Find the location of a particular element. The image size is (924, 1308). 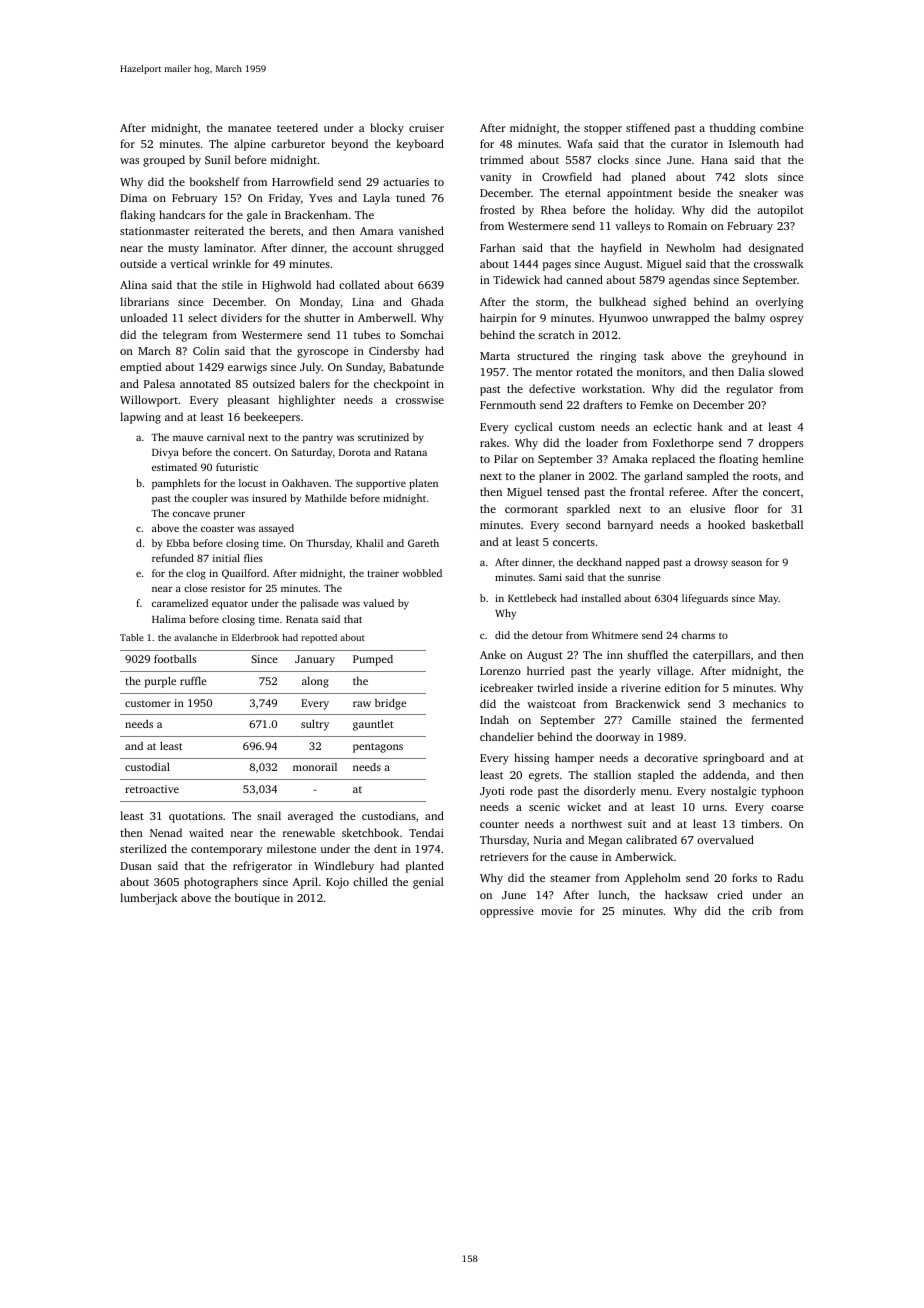

thudding is located at coordinates (733, 129).
